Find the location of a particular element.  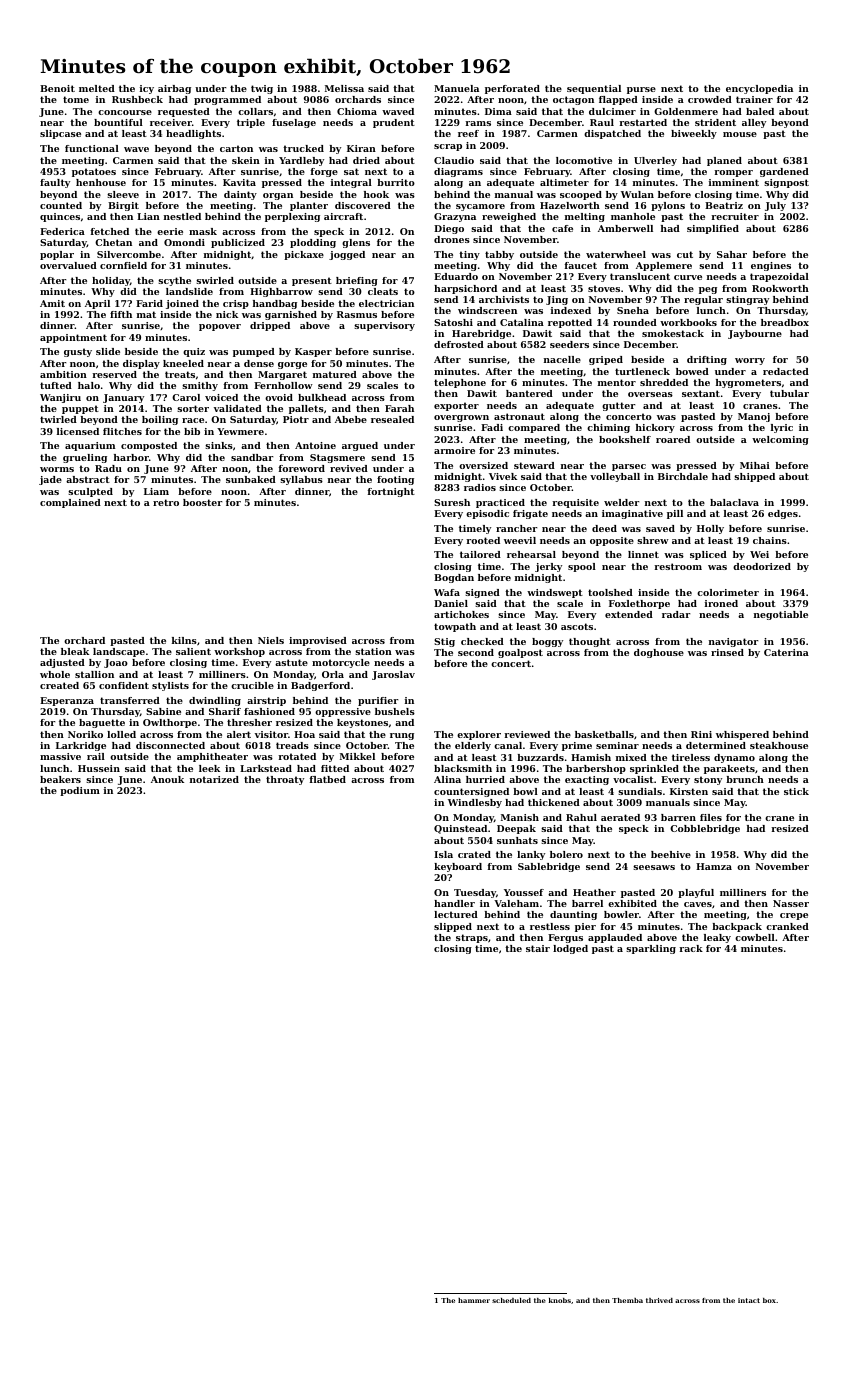

sparkling is located at coordinates (651, 949).
